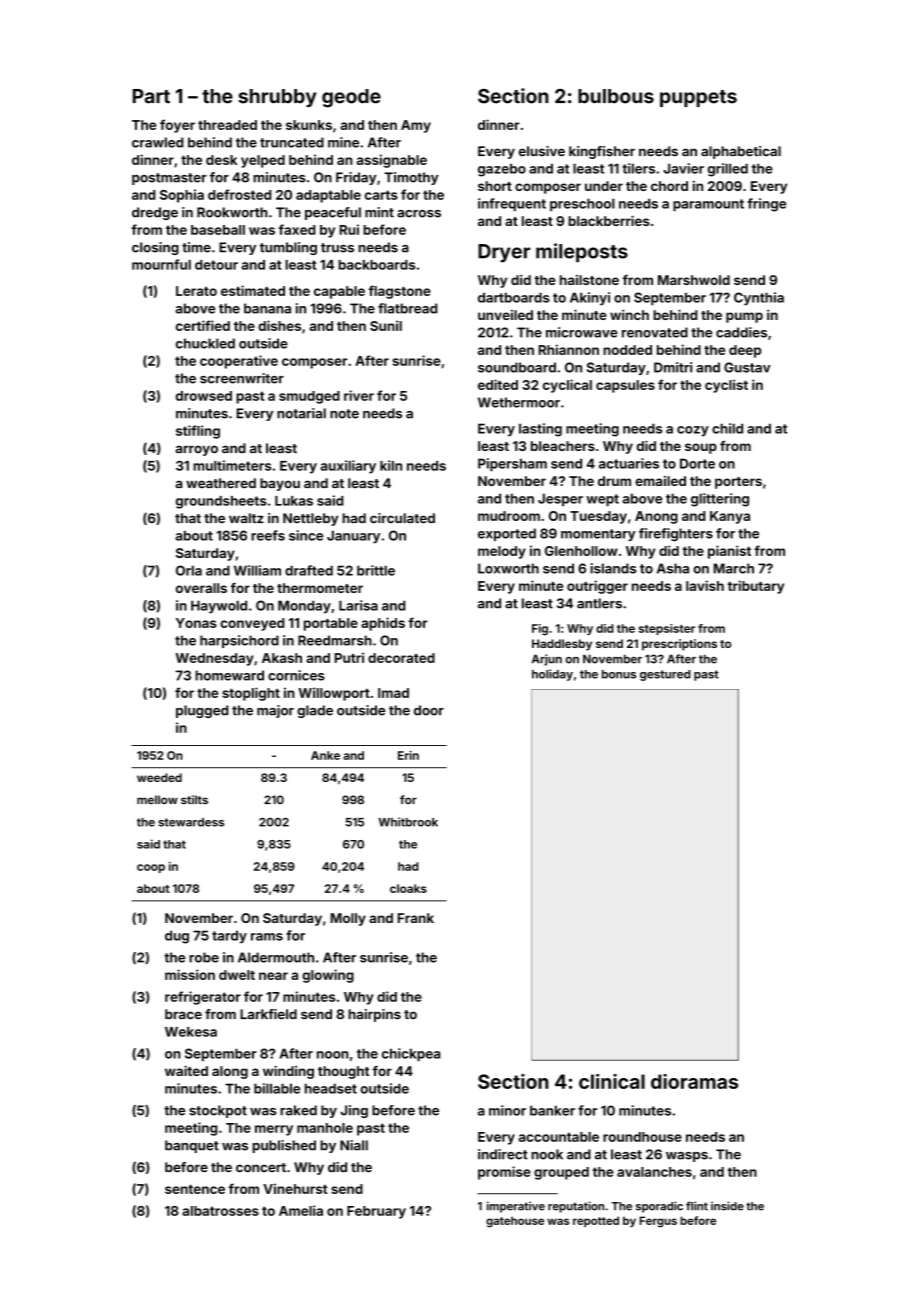  I want to click on bulbous, so click(616, 96).
